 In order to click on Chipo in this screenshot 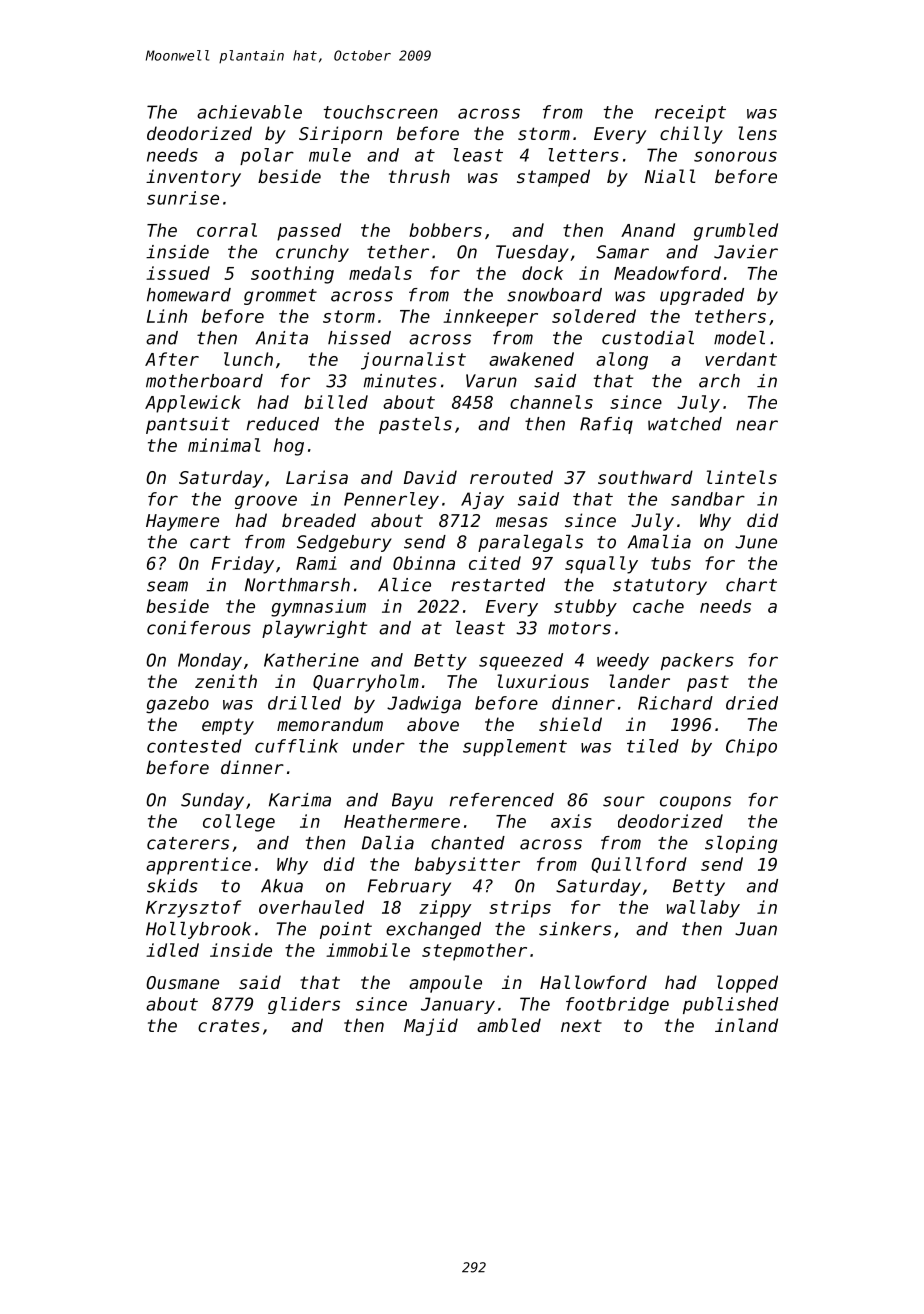, I will do `click(751, 747)`.
